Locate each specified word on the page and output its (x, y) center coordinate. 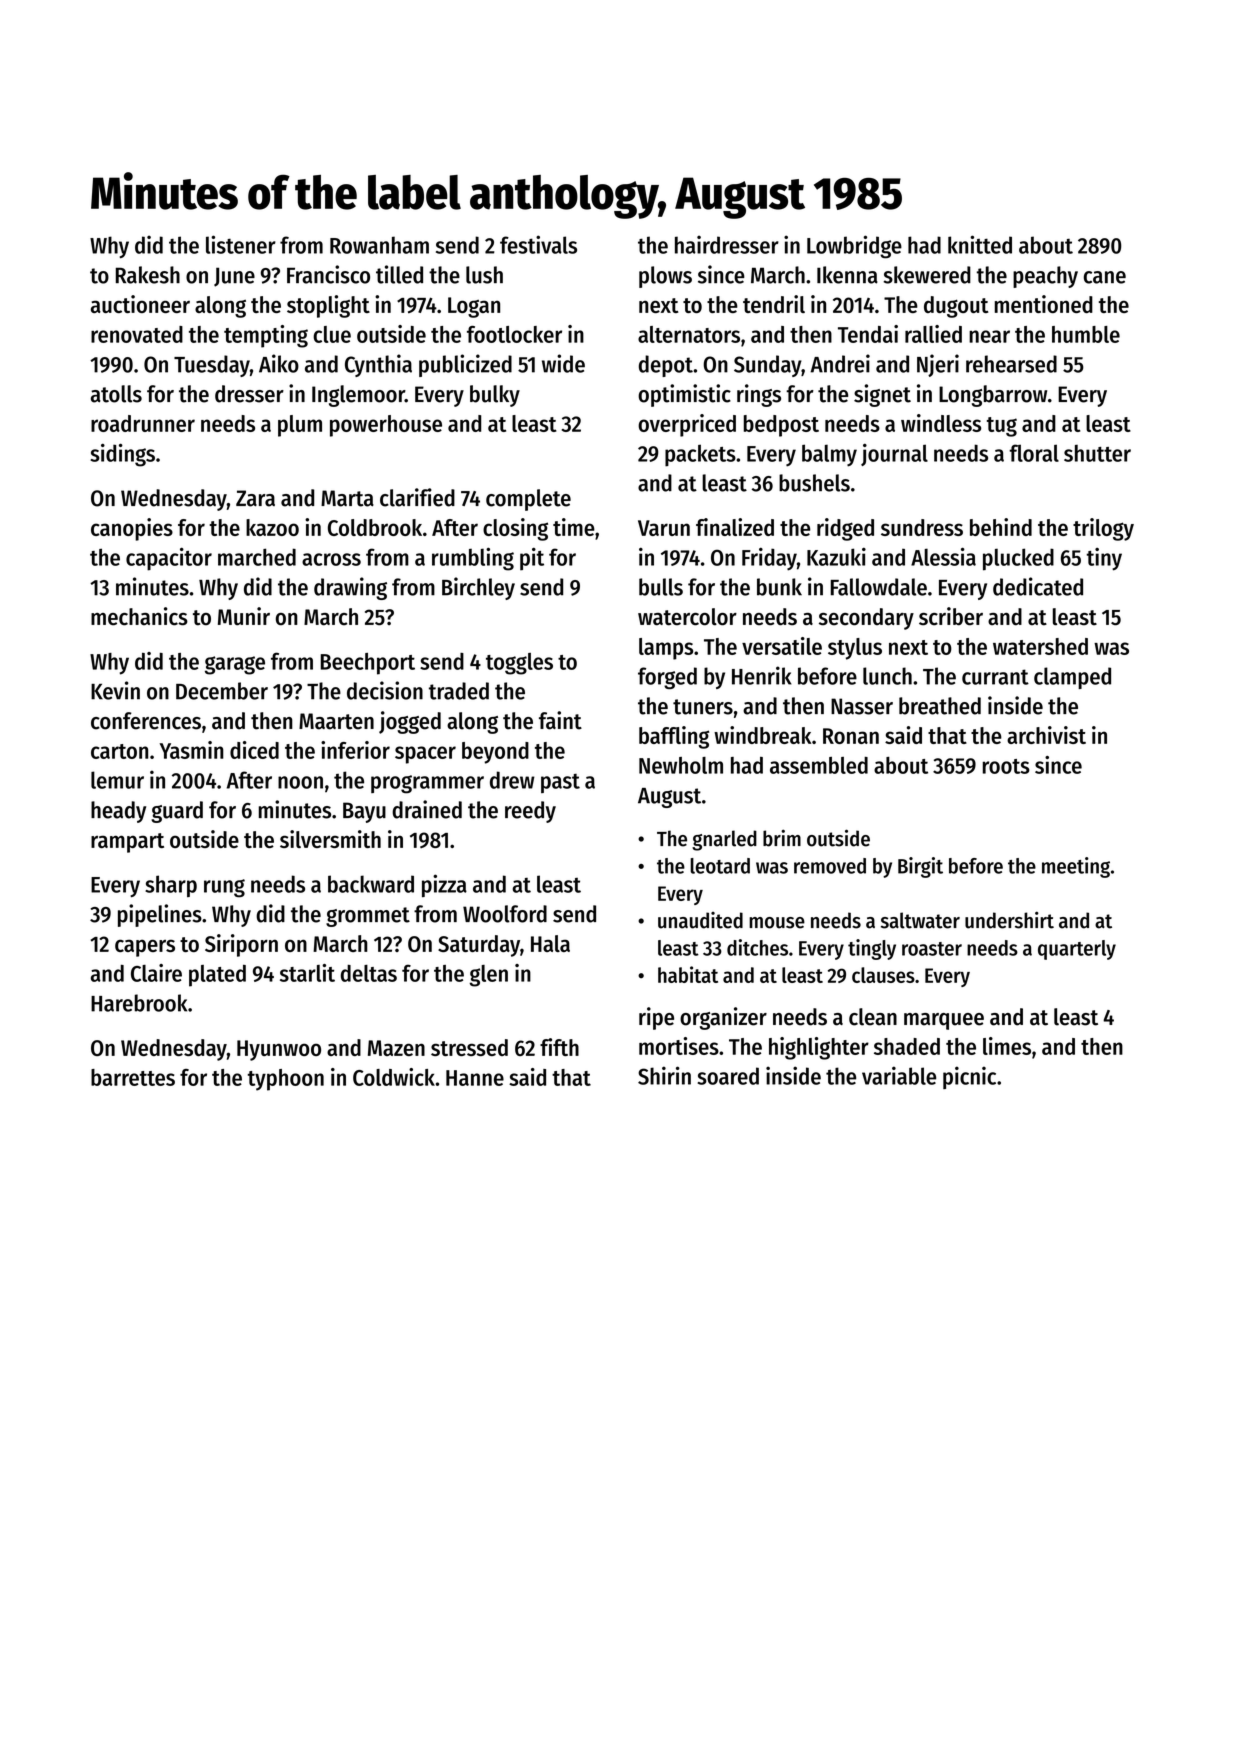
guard (177, 812)
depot (666, 366)
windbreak (762, 735)
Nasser (862, 706)
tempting (266, 336)
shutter (1097, 453)
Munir (244, 616)
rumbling (473, 559)
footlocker (514, 334)
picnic (969, 1077)
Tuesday (212, 366)
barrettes (133, 1077)
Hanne (475, 1078)
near (989, 336)
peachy (1045, 277)
